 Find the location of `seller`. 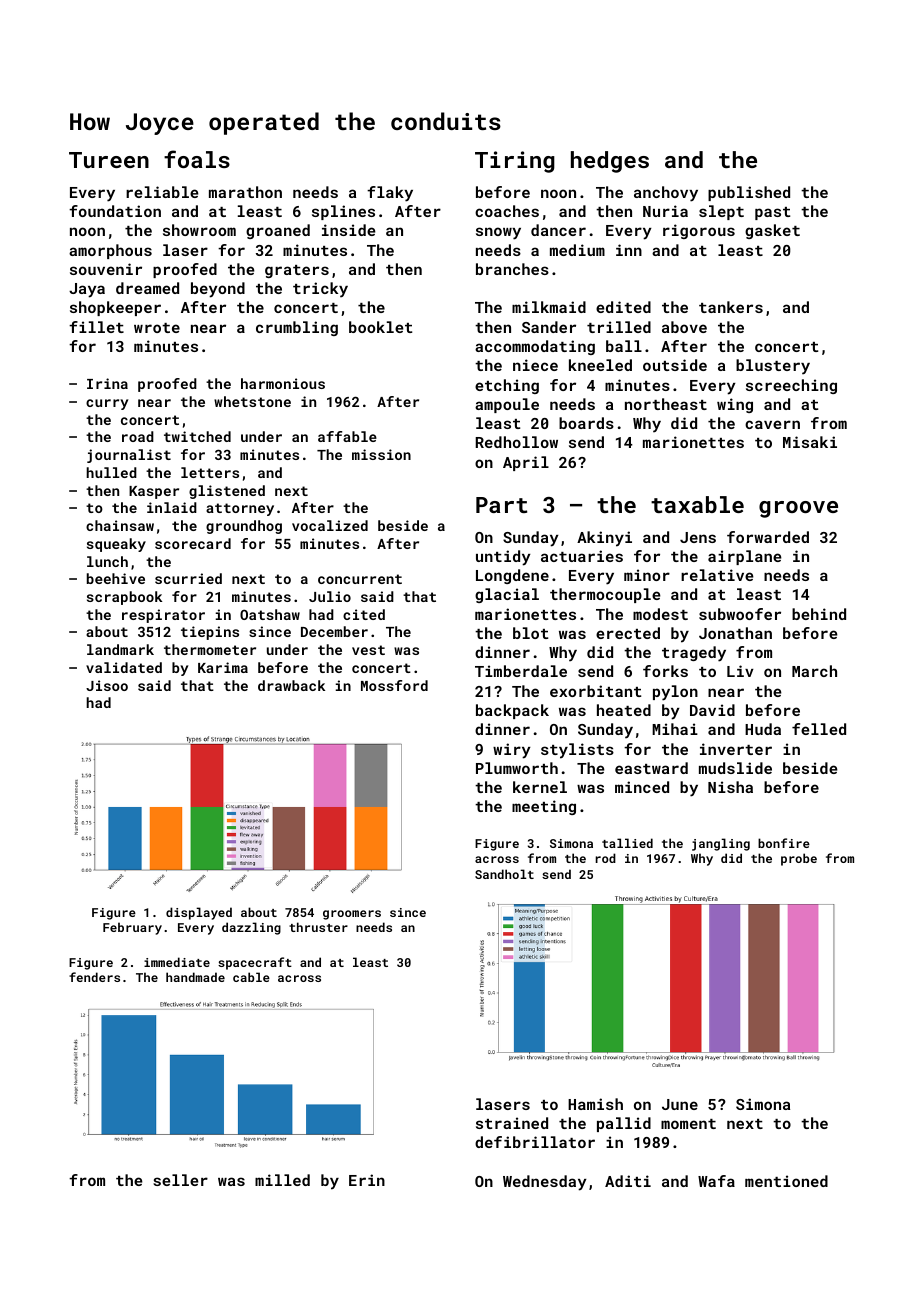

seller is located at coordinates (180, 1180).
